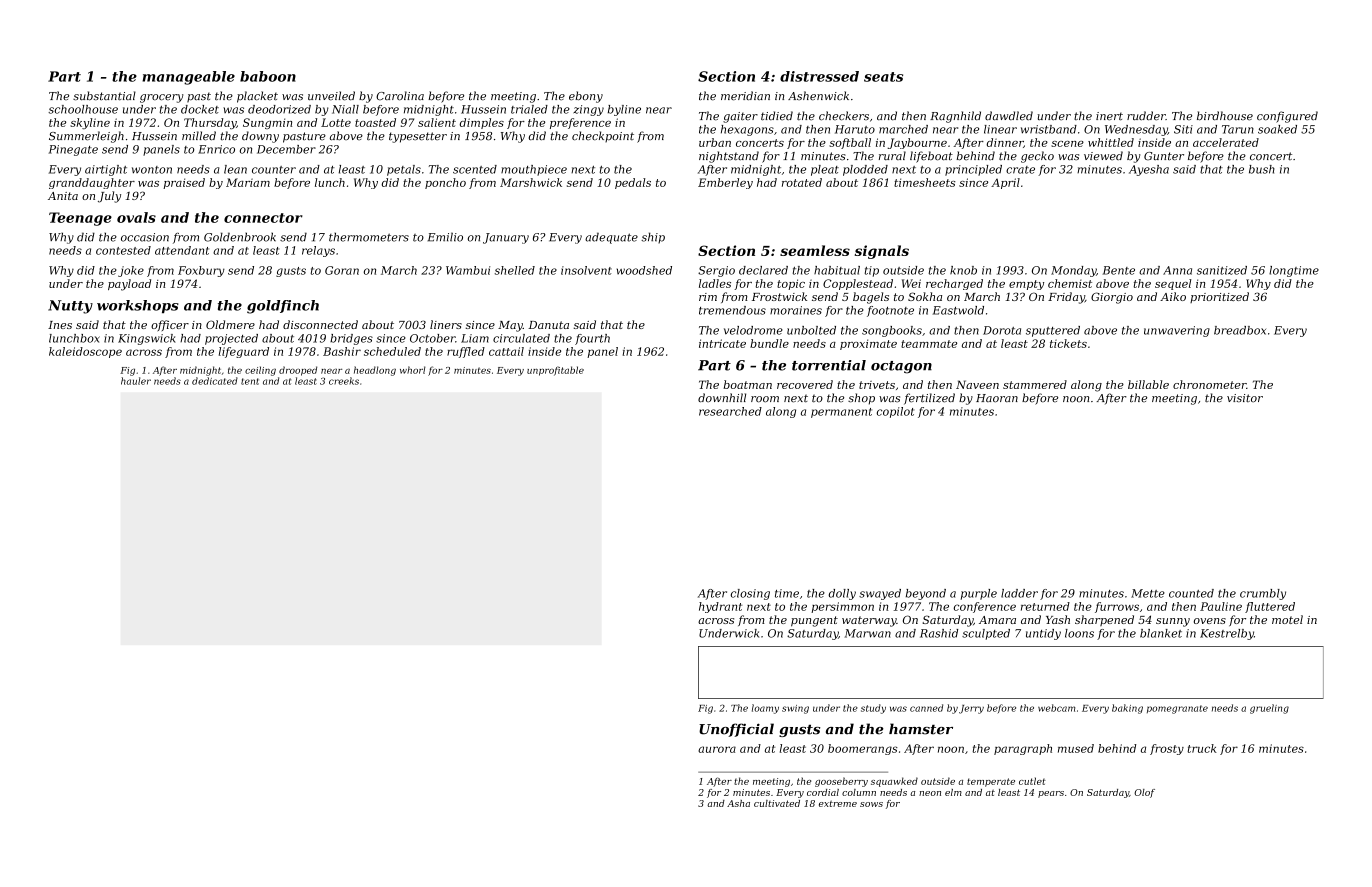 The height and width of the screenshot is (887, 1372). I want to click on creeks, so click(344, 381).
